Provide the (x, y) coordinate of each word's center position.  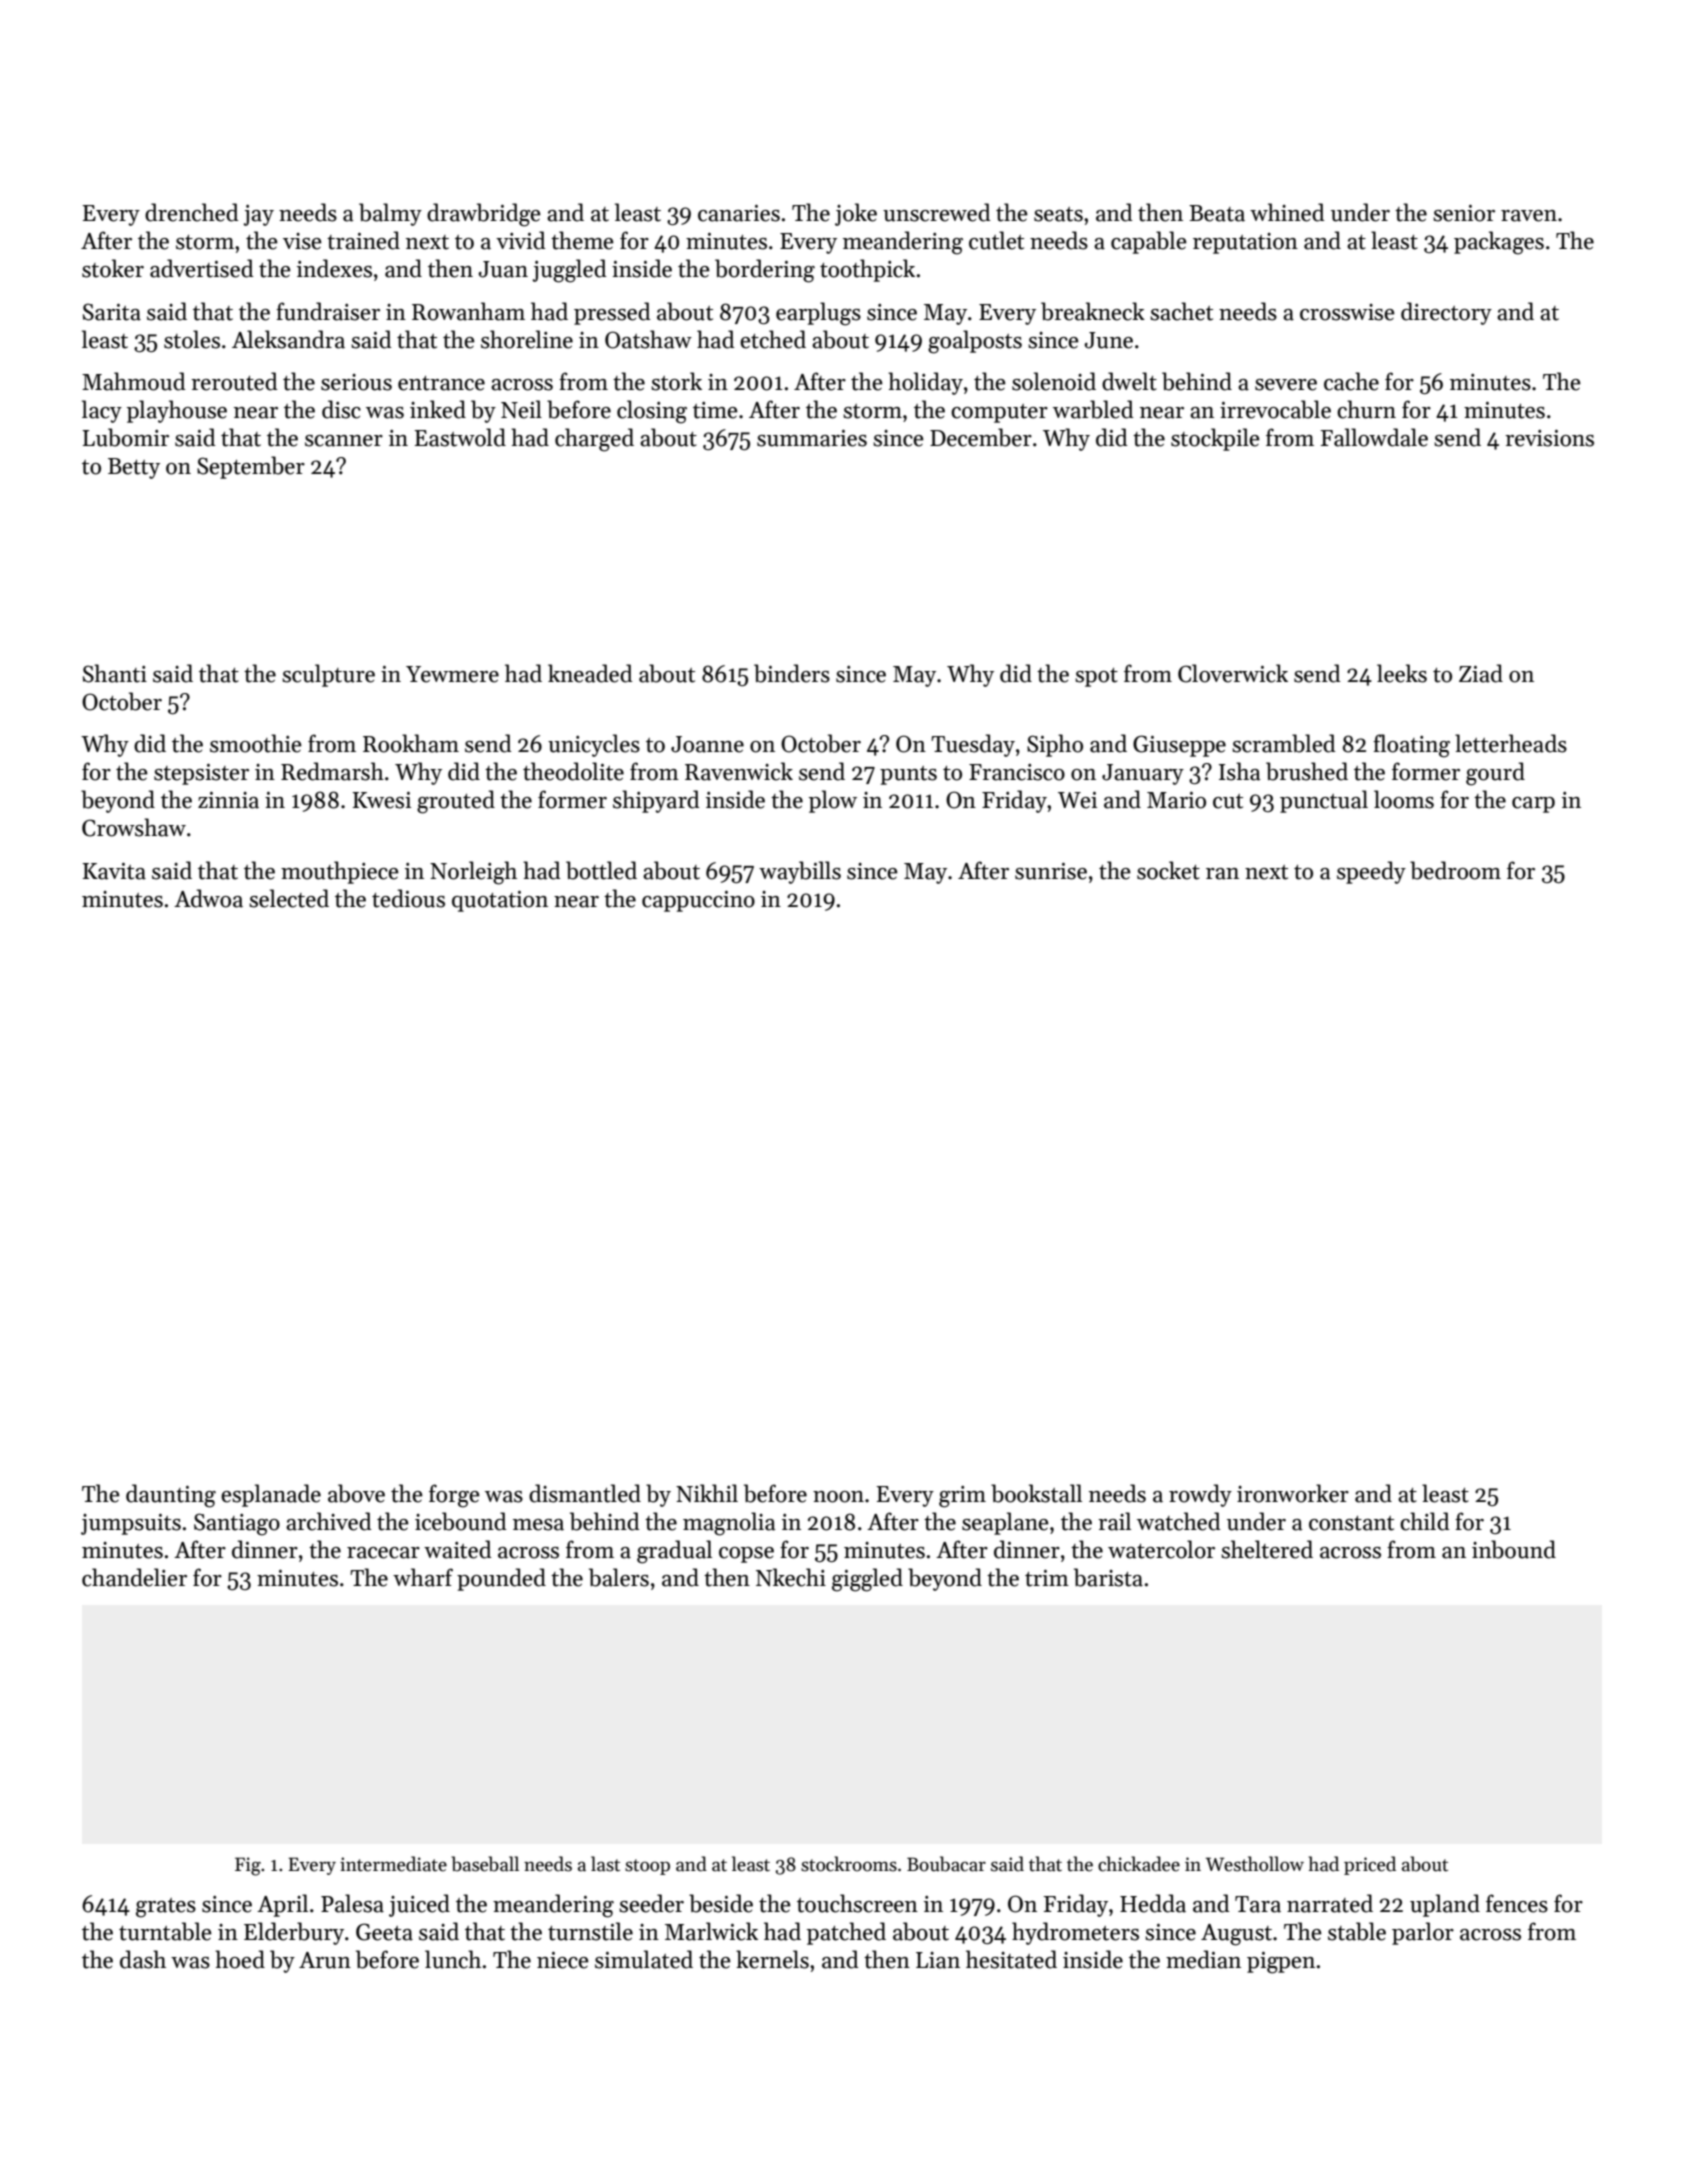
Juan (503, 269)
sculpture (328, 675)
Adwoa (208, 898)
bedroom (1455, 870)
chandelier (134, 1577)
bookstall (1036, 1493)
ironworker (1293, 1493)
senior (1464, 213)
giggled (867, 1580)
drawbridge (484, 215)
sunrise (1051, 871)
